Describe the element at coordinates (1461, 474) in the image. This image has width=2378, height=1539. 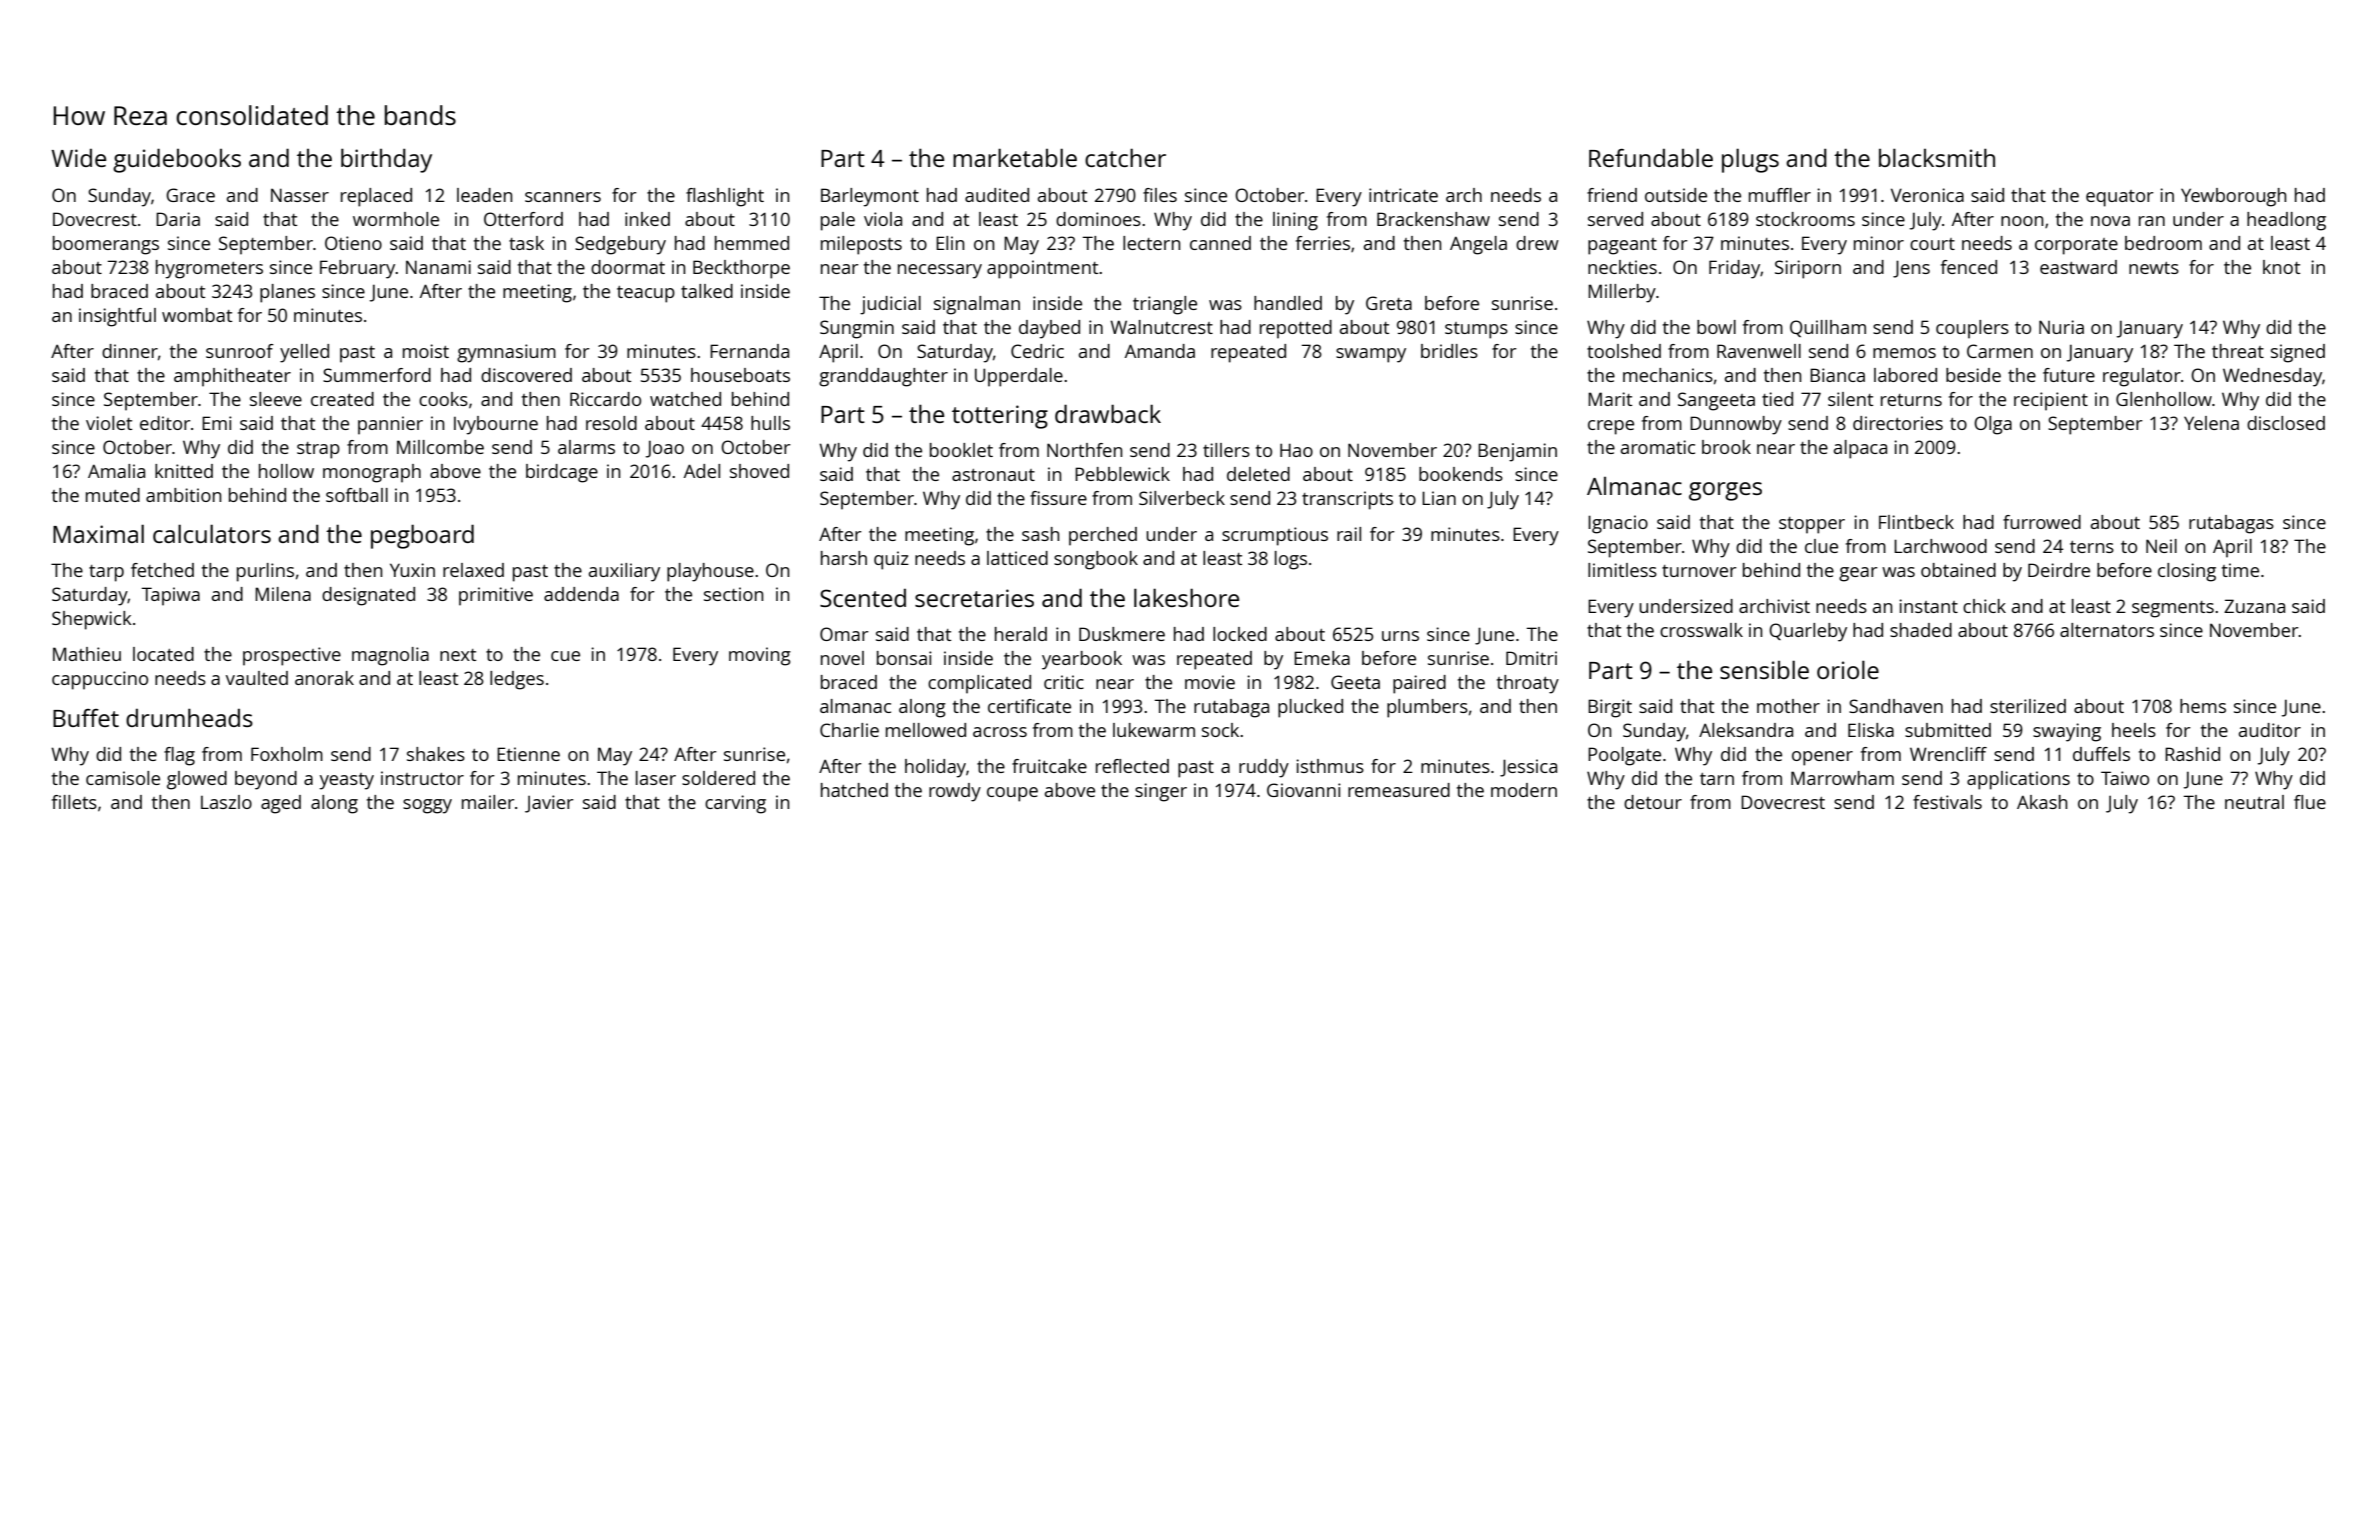
I see `bookends` at that location.
